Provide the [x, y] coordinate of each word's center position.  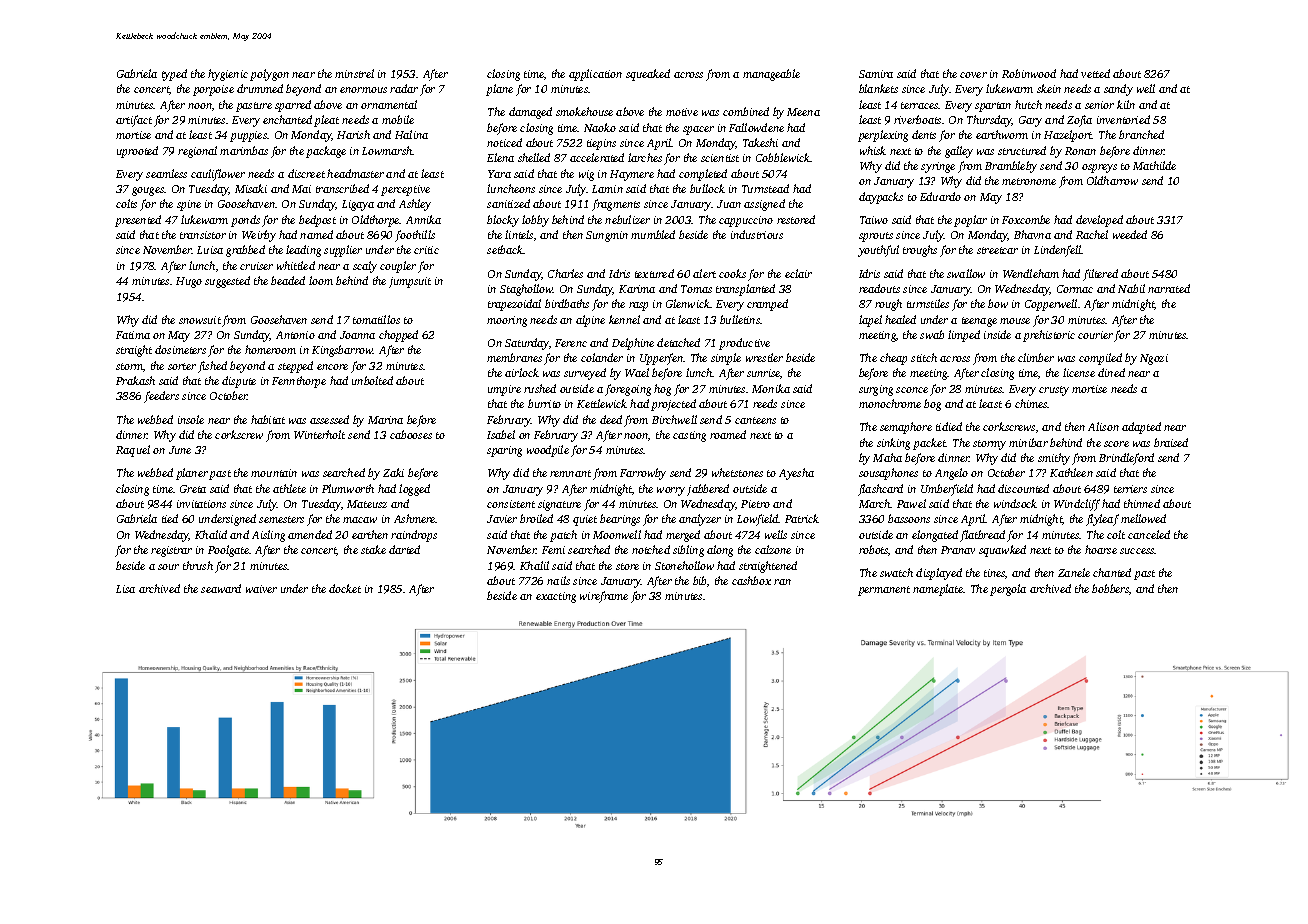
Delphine [633, 344]
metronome [1029, 181]
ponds [245, 221]
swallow [966, 273]
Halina [411, 134]
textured [654, 273]
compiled [1100, 359]
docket [345, 588]
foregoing [628, 390]
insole [191, 419]
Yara [499, 174]
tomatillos [376, 319]
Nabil [1131, 288]
